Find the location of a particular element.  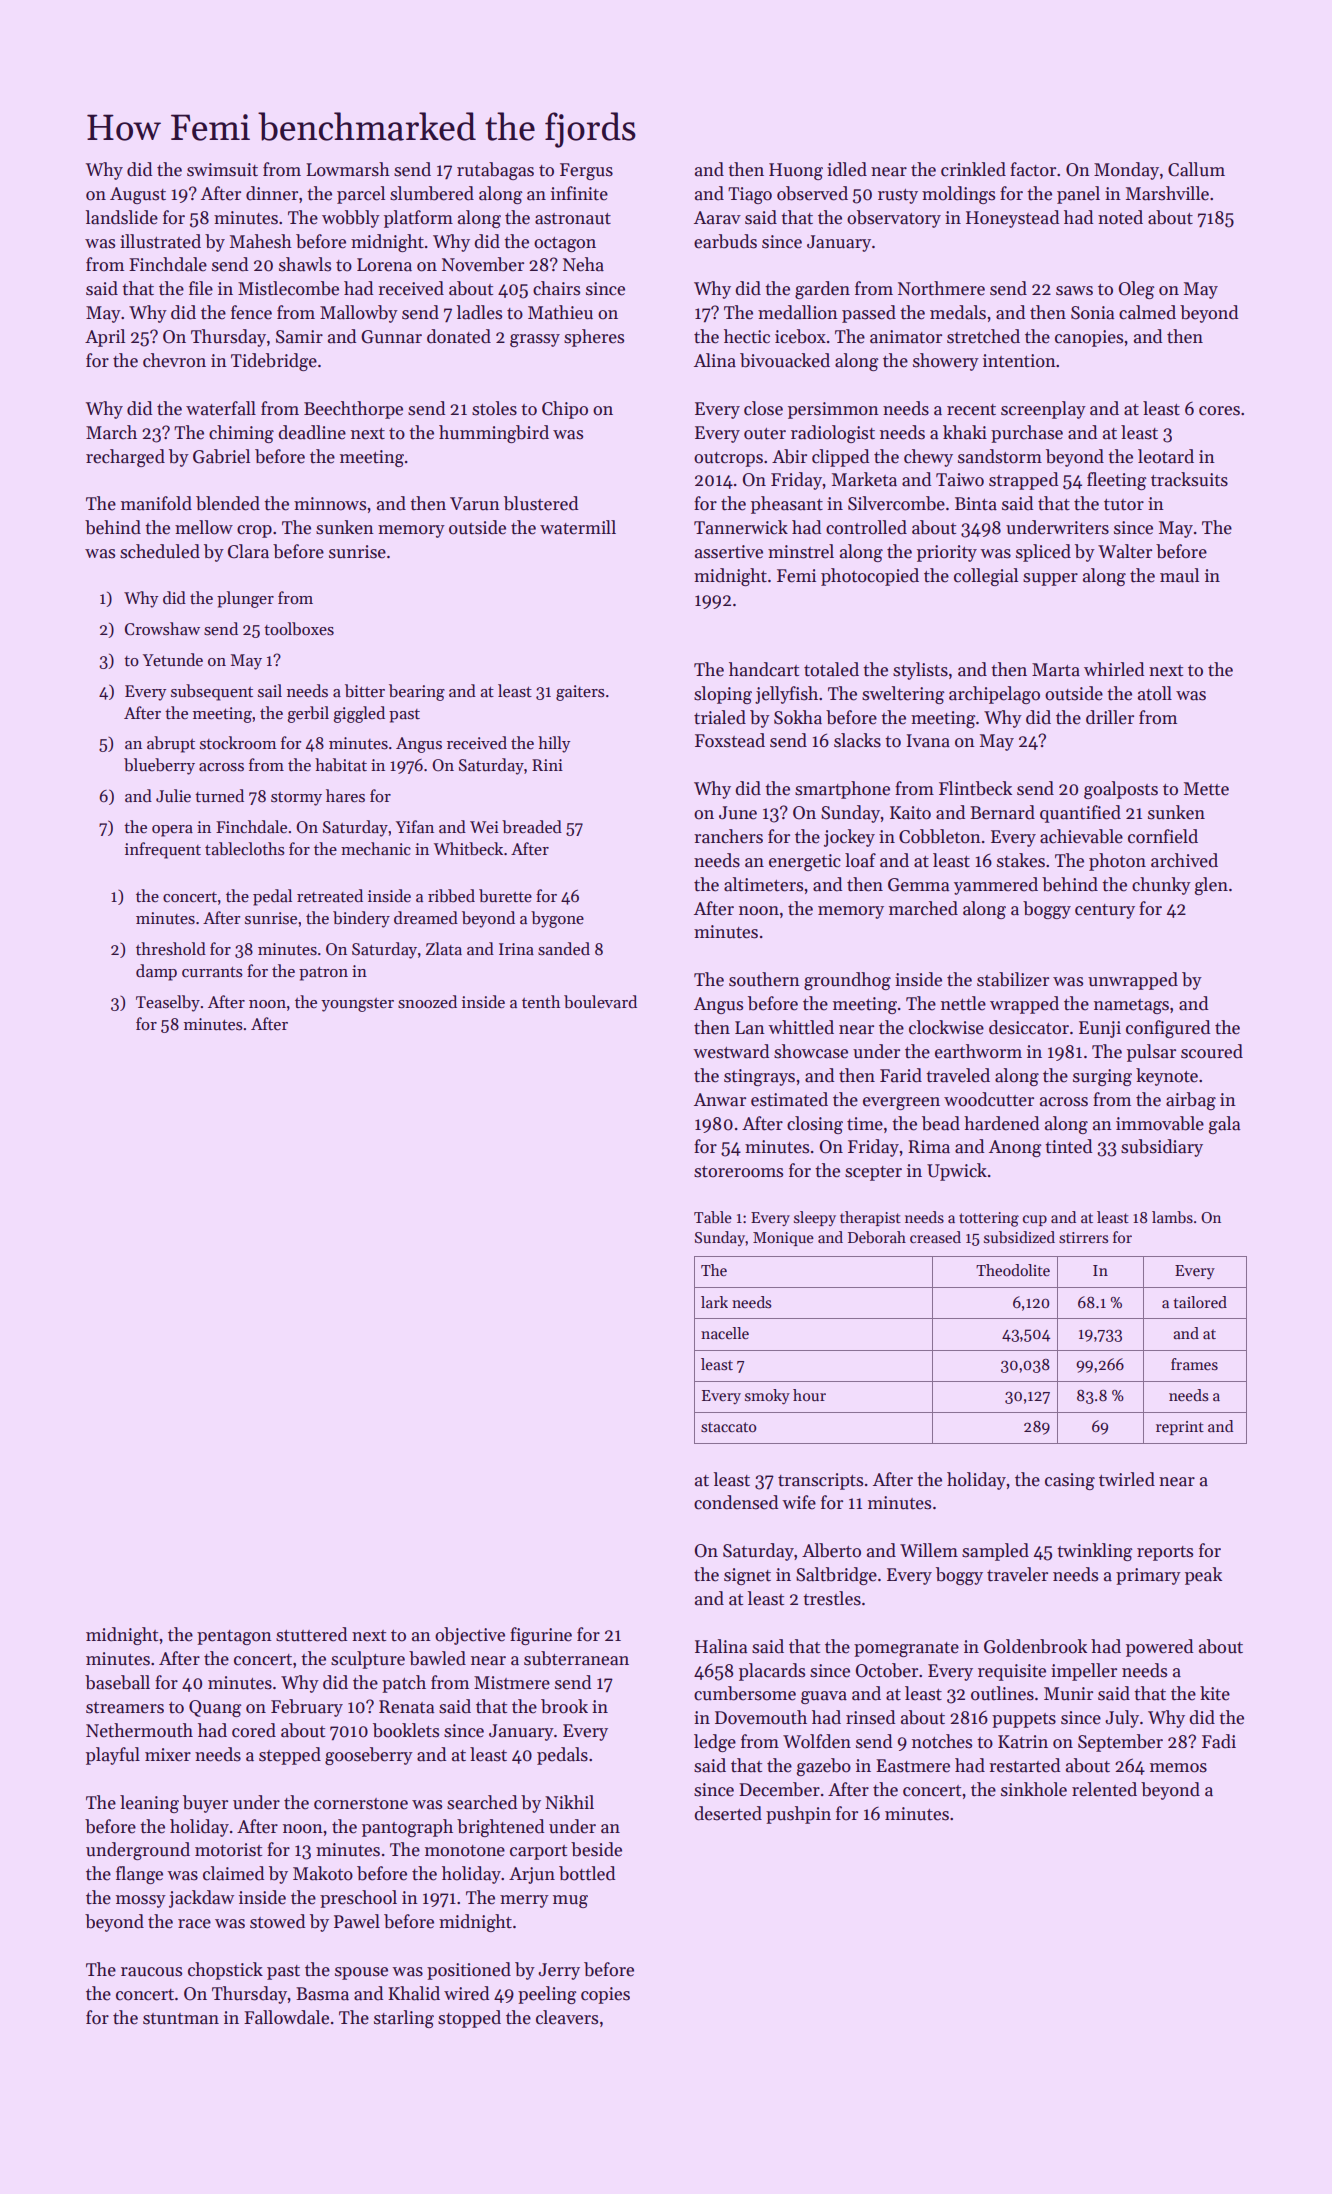

storerooms is located at coordinates (738, 1172).
